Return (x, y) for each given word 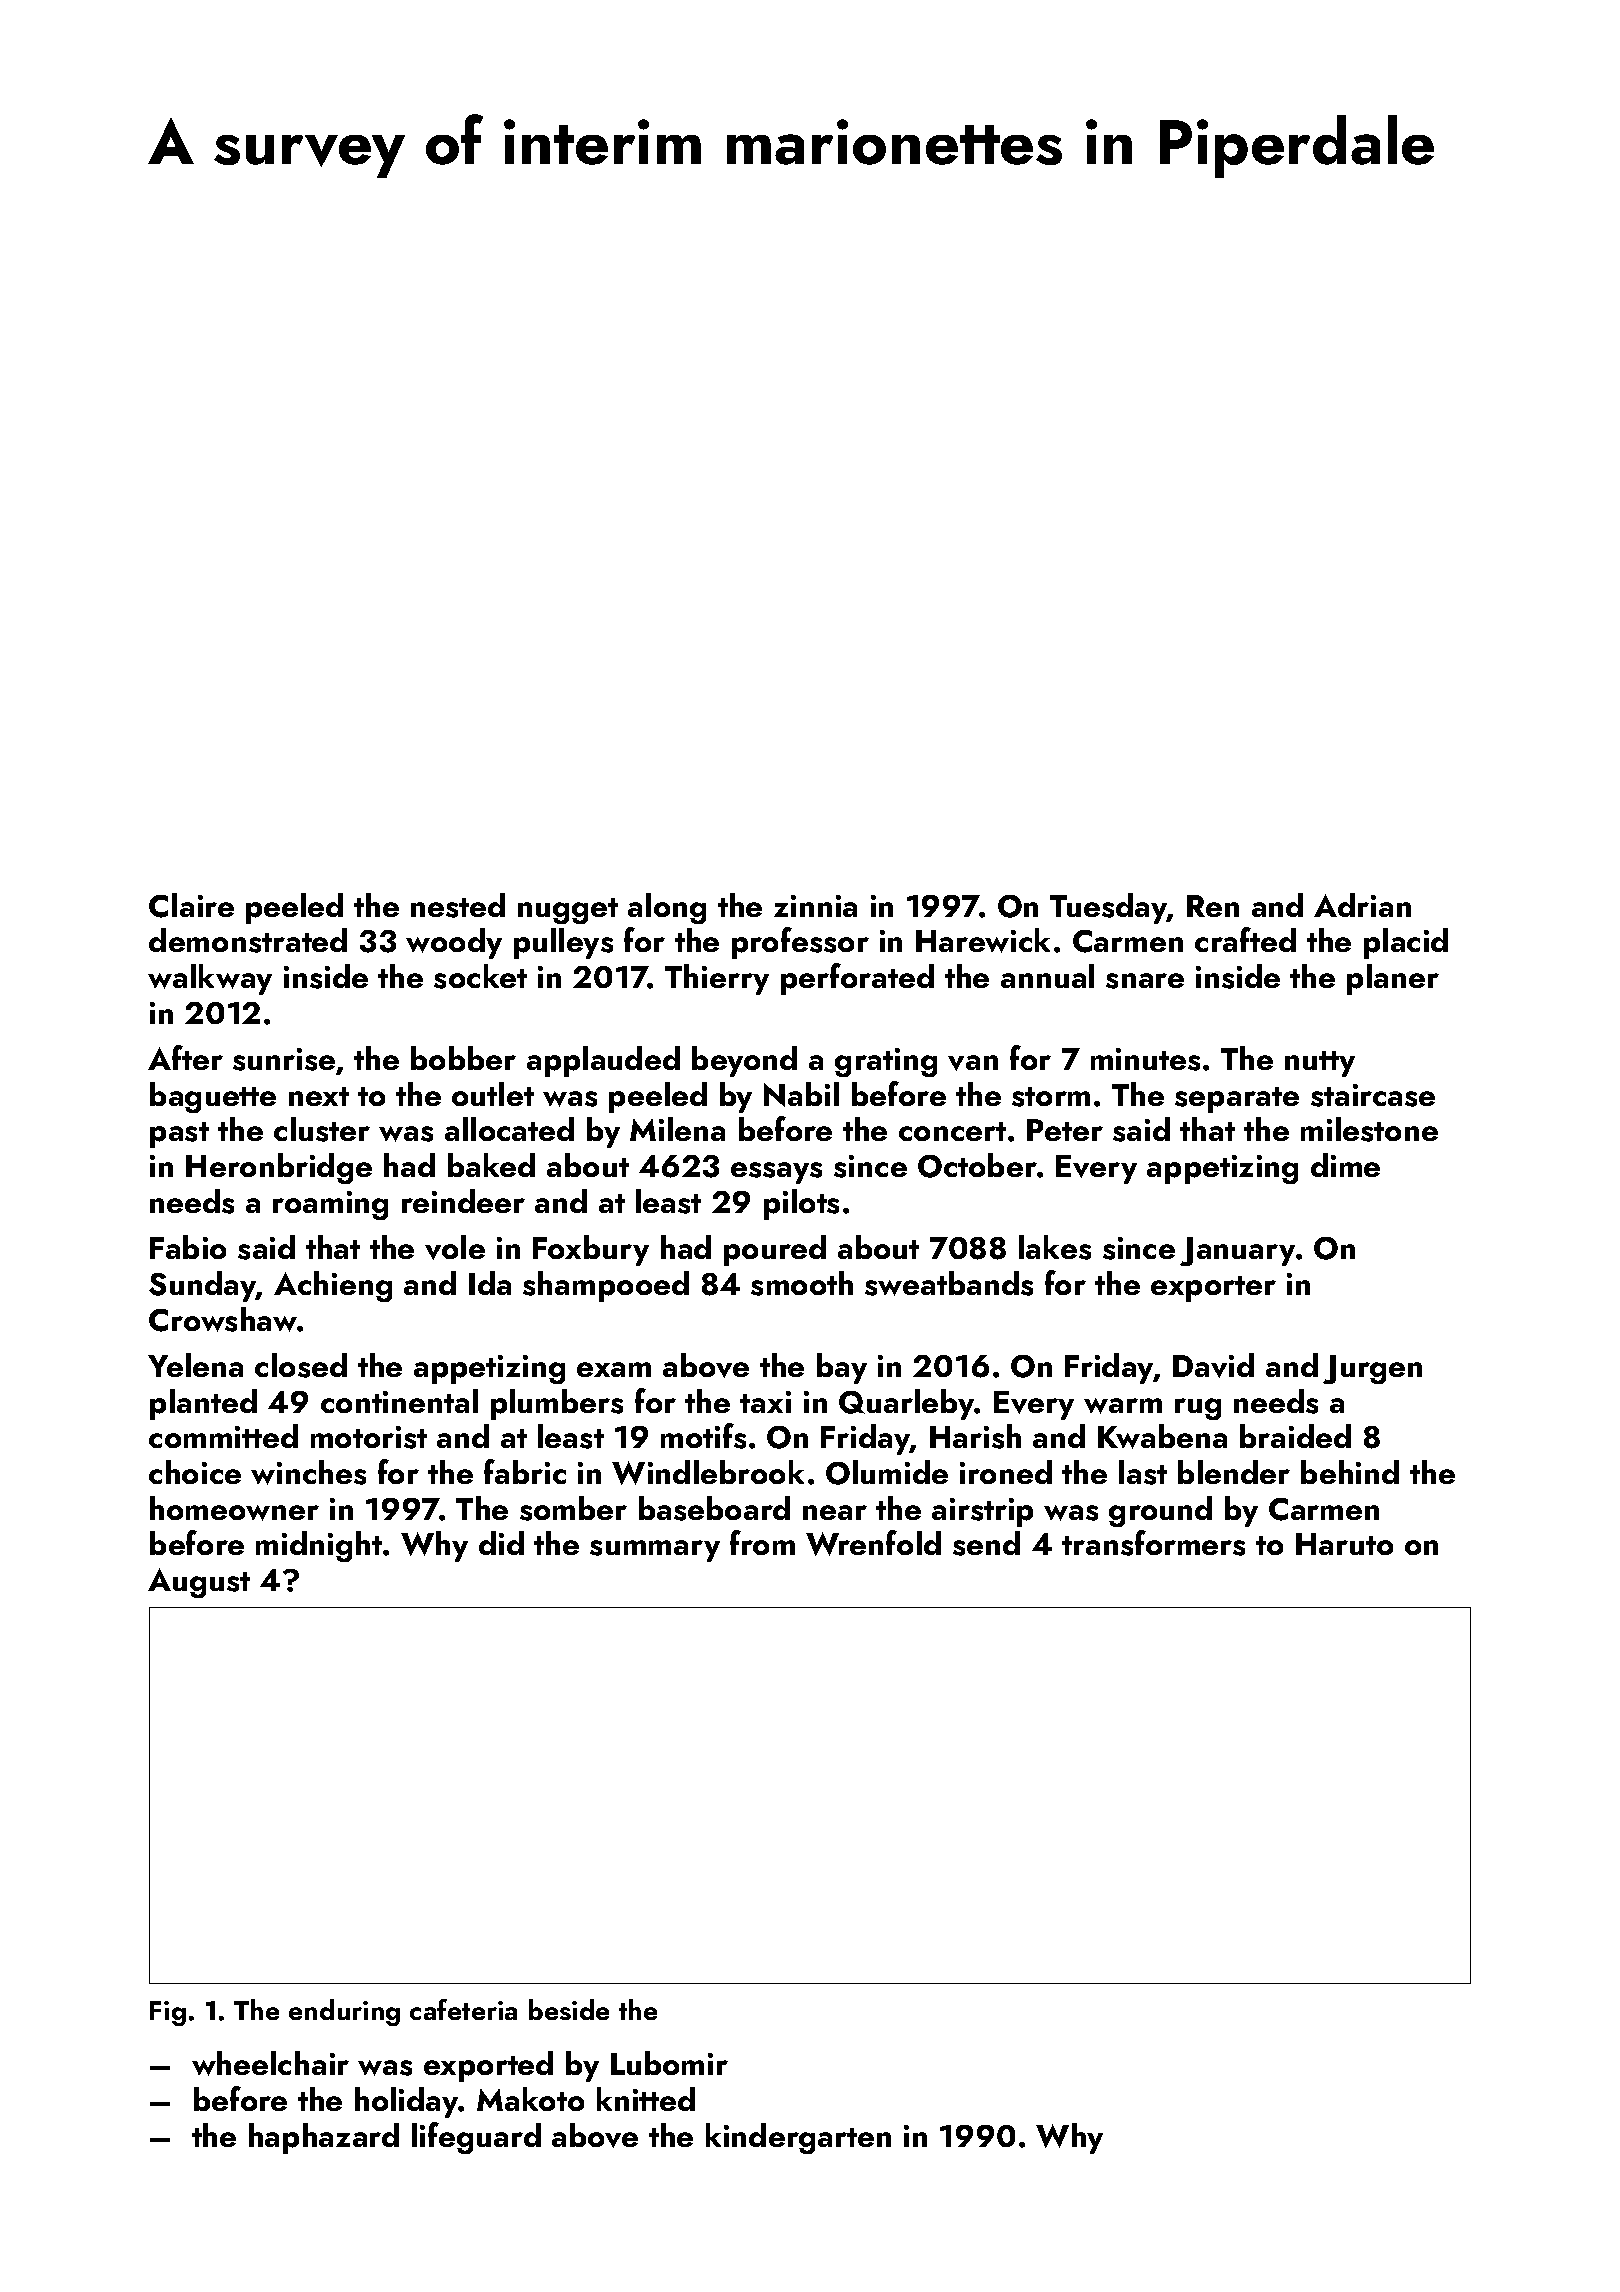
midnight (319, 1546)
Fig (168, 2013)
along (667, 908)
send (986, 1543)
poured (775, 1250)
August (199, 1583)
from (762, 1542)
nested (458, 905)
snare (1145, 981)
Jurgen (1372, 1369)
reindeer (463, 1201)
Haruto (1344, 1544)
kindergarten (798, 2138)
